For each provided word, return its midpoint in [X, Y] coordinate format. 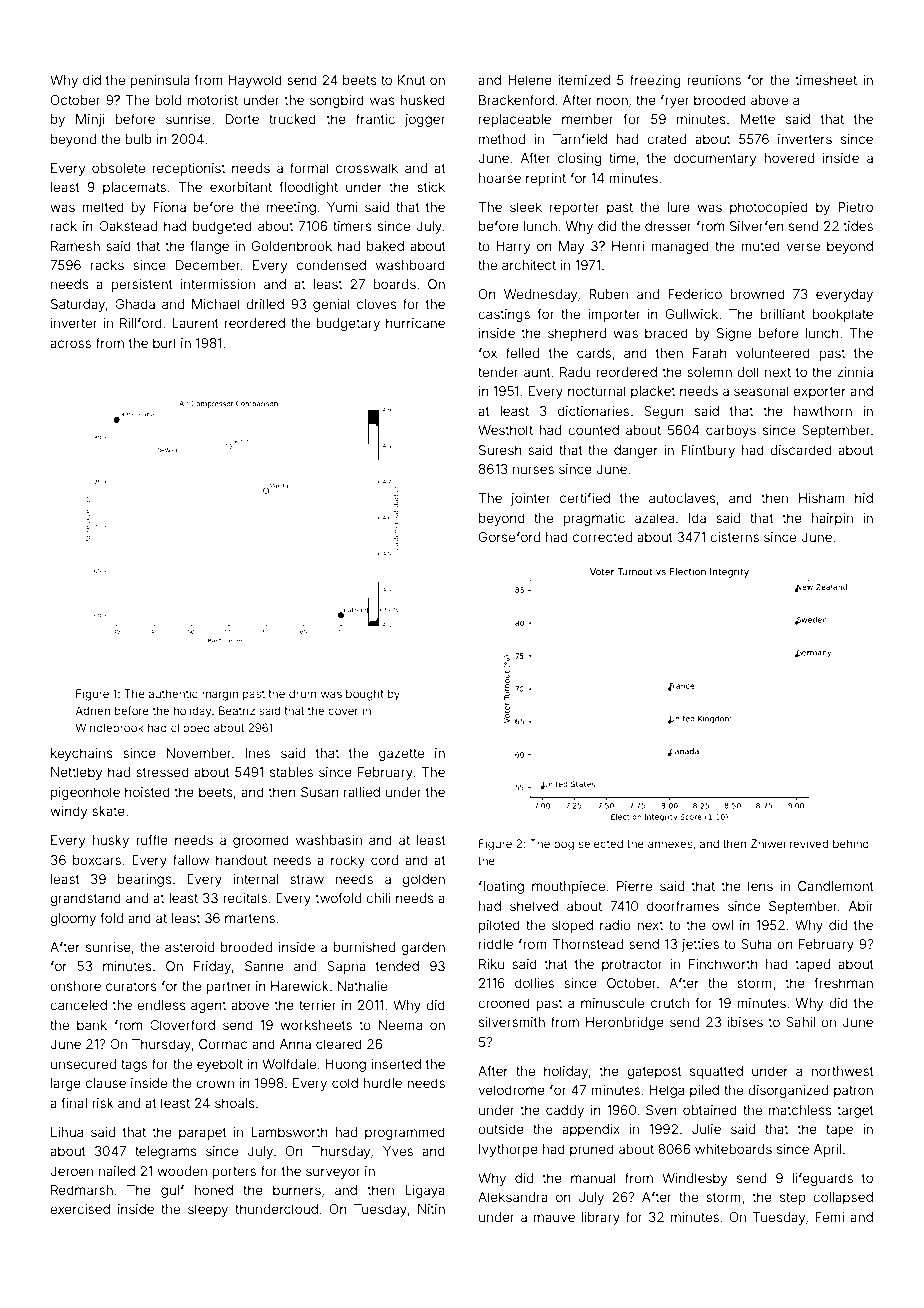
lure [678, 207]
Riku [491, 964]
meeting [291, 208]
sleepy [208, 1210]
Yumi [342, 207]
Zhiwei [768, 843]
